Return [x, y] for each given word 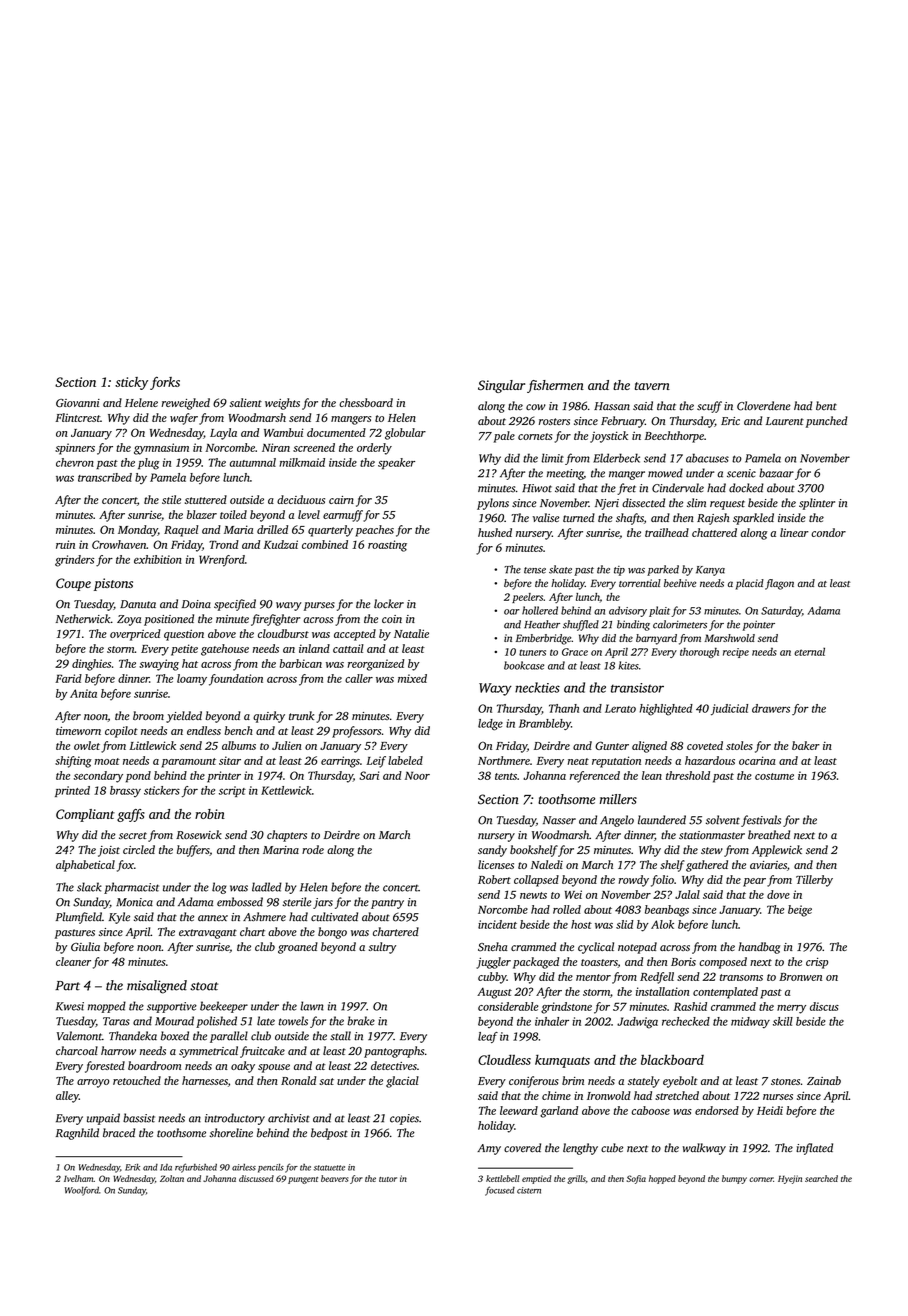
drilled [272, 529]
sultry [382, 948]
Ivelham [79, 1178]
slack [89, 887]
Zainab [824, 1080]
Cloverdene [764, 406]
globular [405, 434]
